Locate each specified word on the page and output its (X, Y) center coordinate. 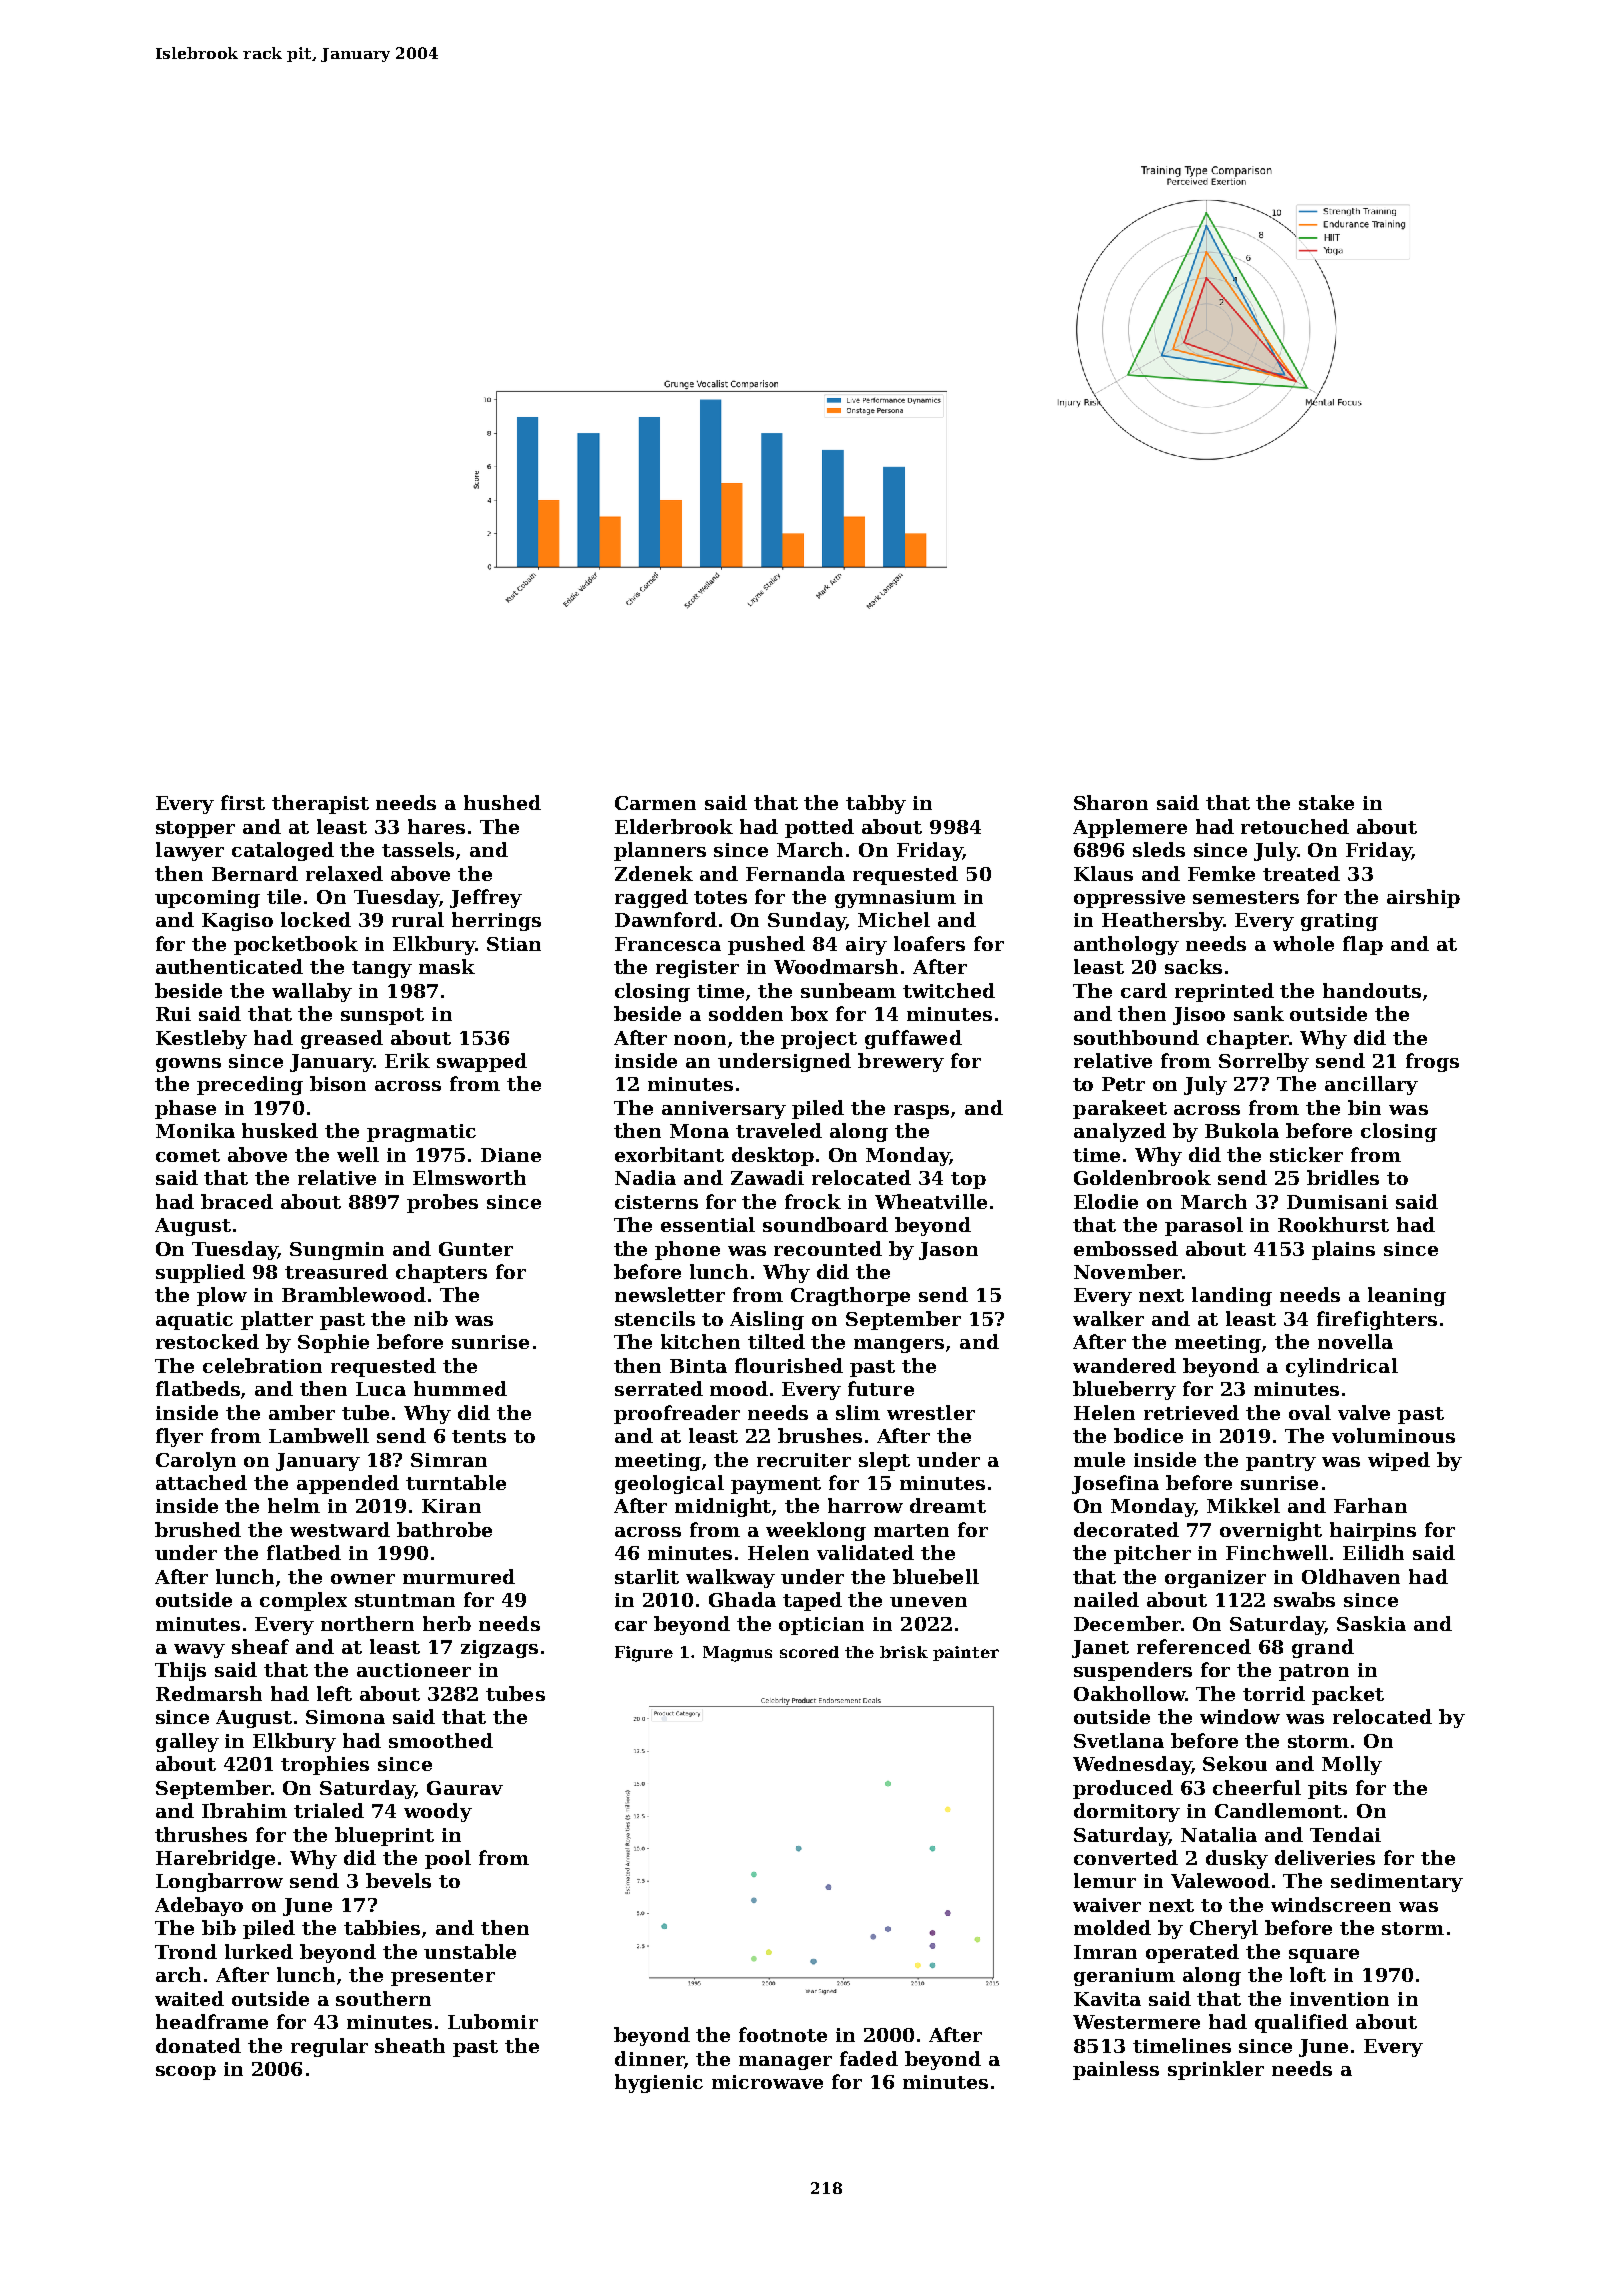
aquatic (194, 1321)
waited (189, 1998)
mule (1099, 1459)
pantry (1281, 1462)
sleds (1159, 849)
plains (1343, 1250)
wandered (1124, 1365)
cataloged (283, 851)
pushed (766, 945)
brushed (198, 1529)
